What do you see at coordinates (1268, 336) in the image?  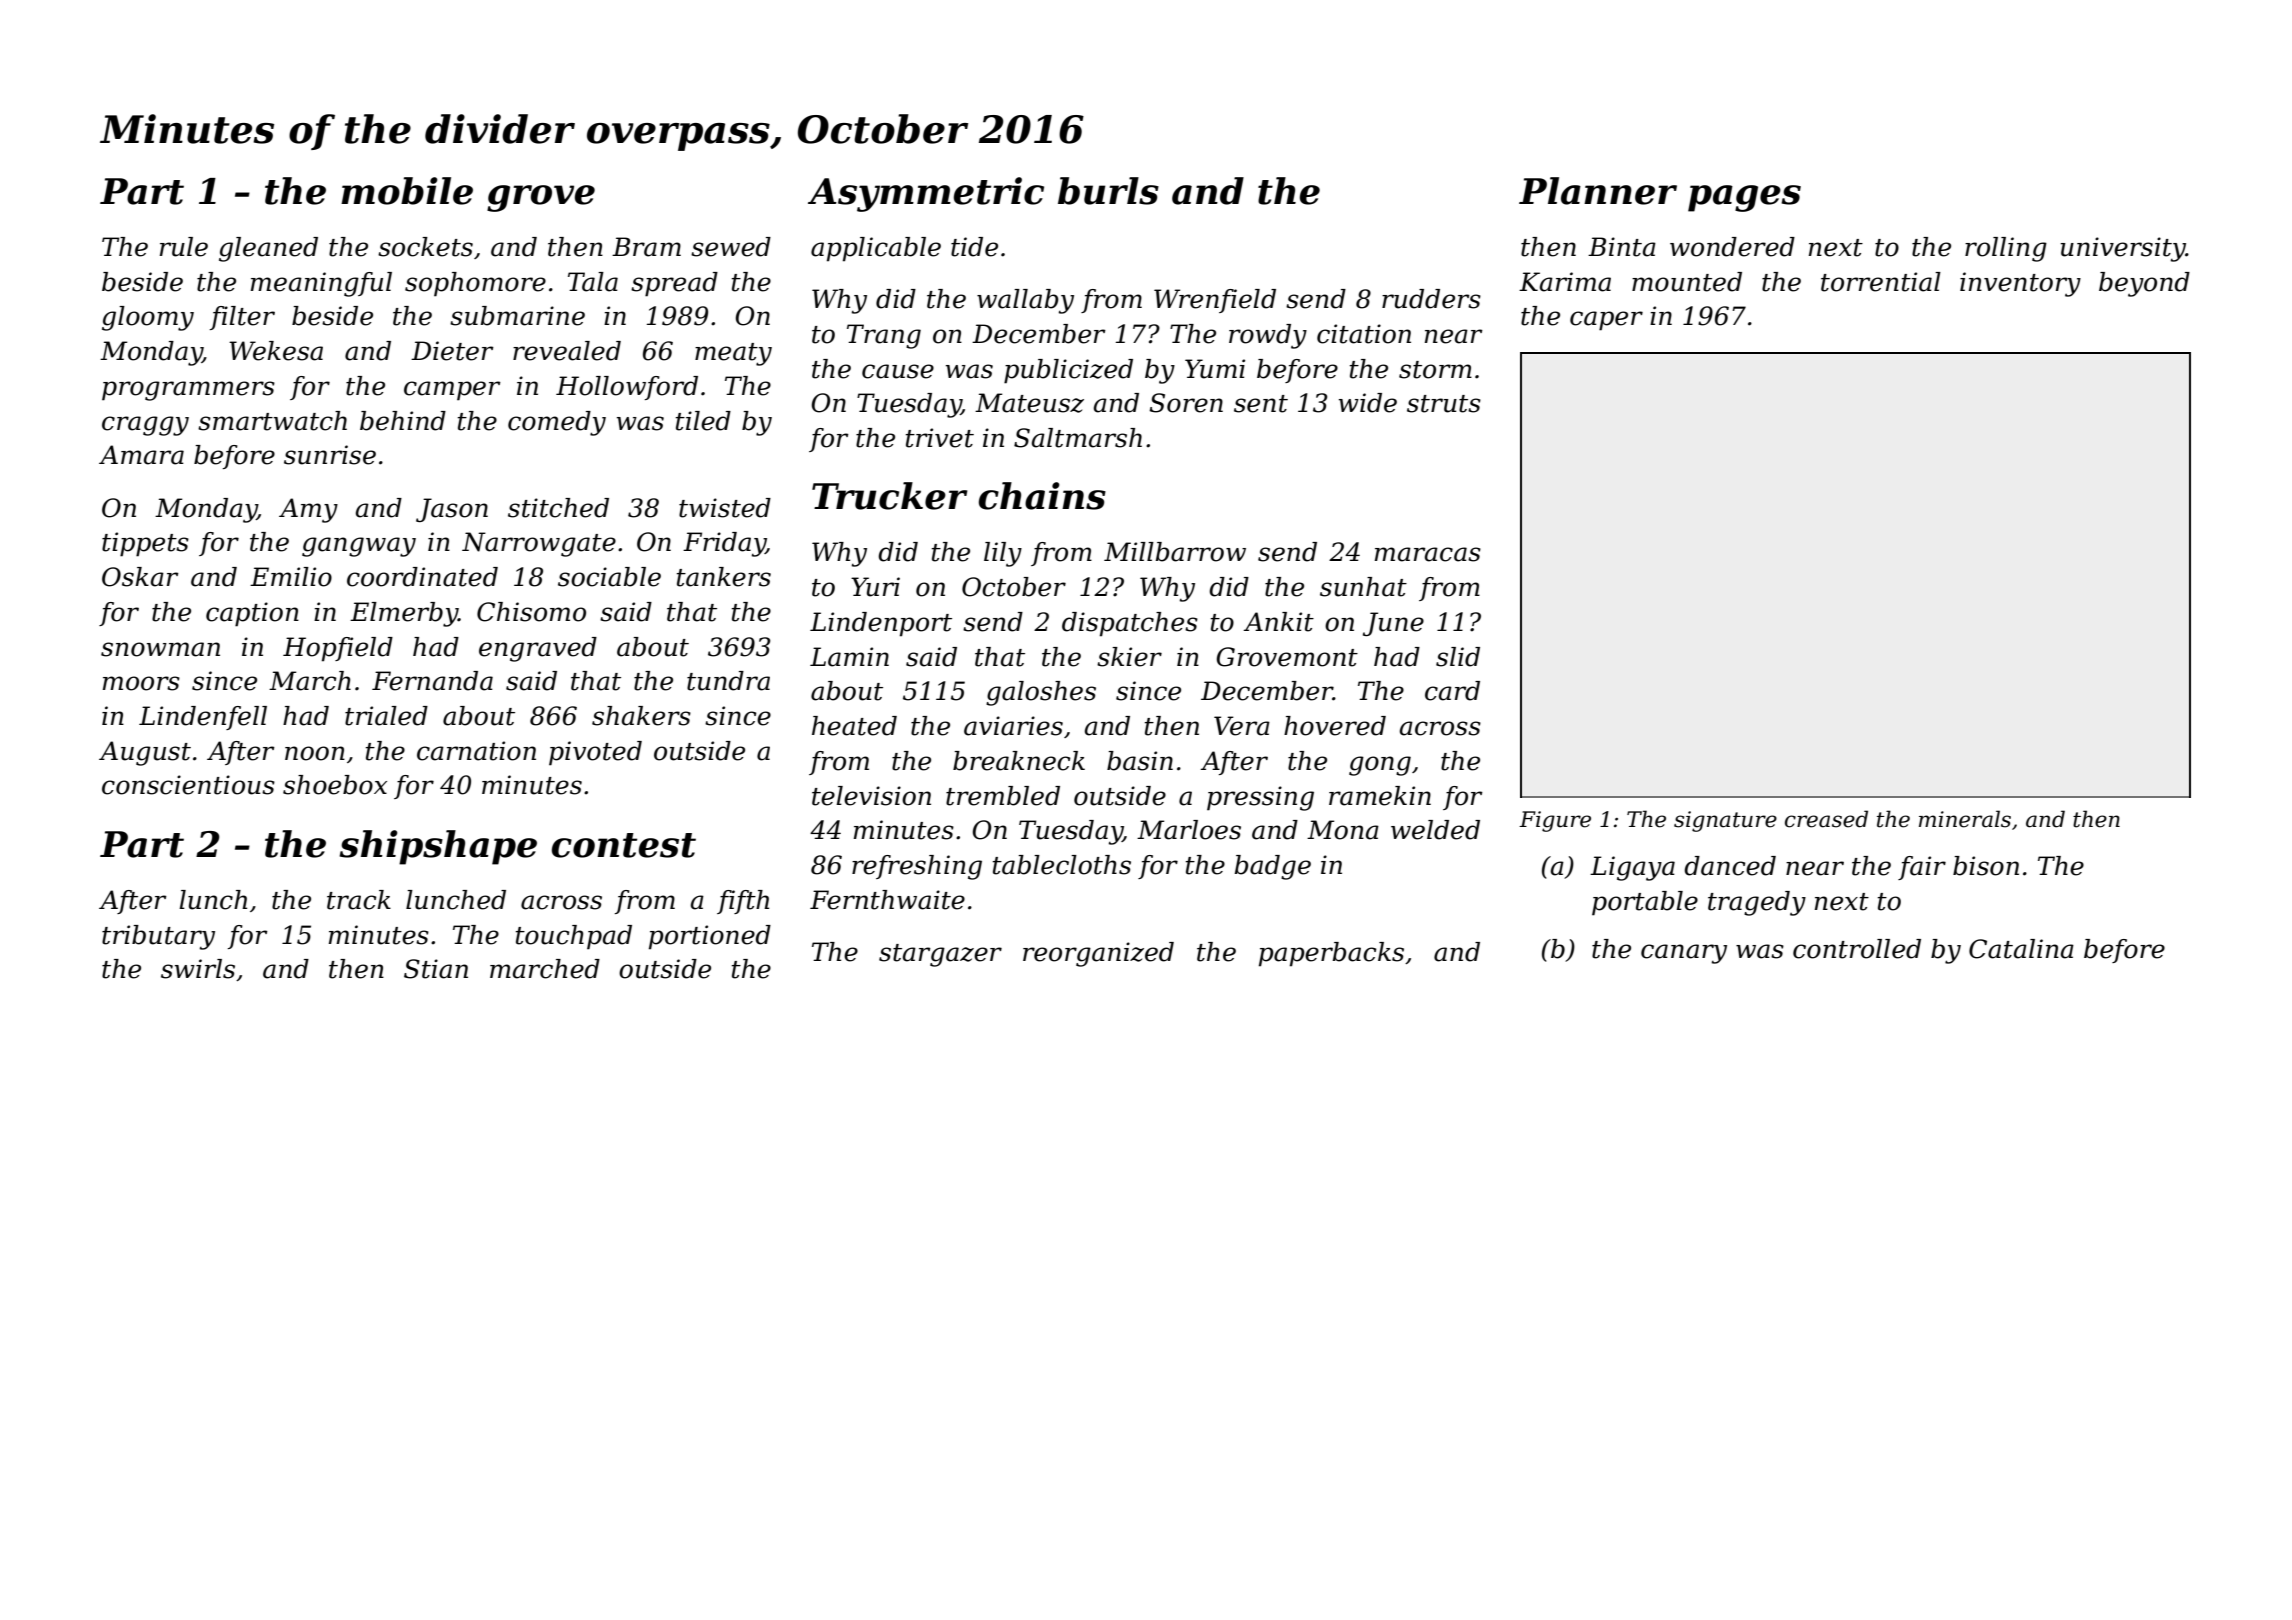 I see `rowdy` at bounding box center [1268, 336].
